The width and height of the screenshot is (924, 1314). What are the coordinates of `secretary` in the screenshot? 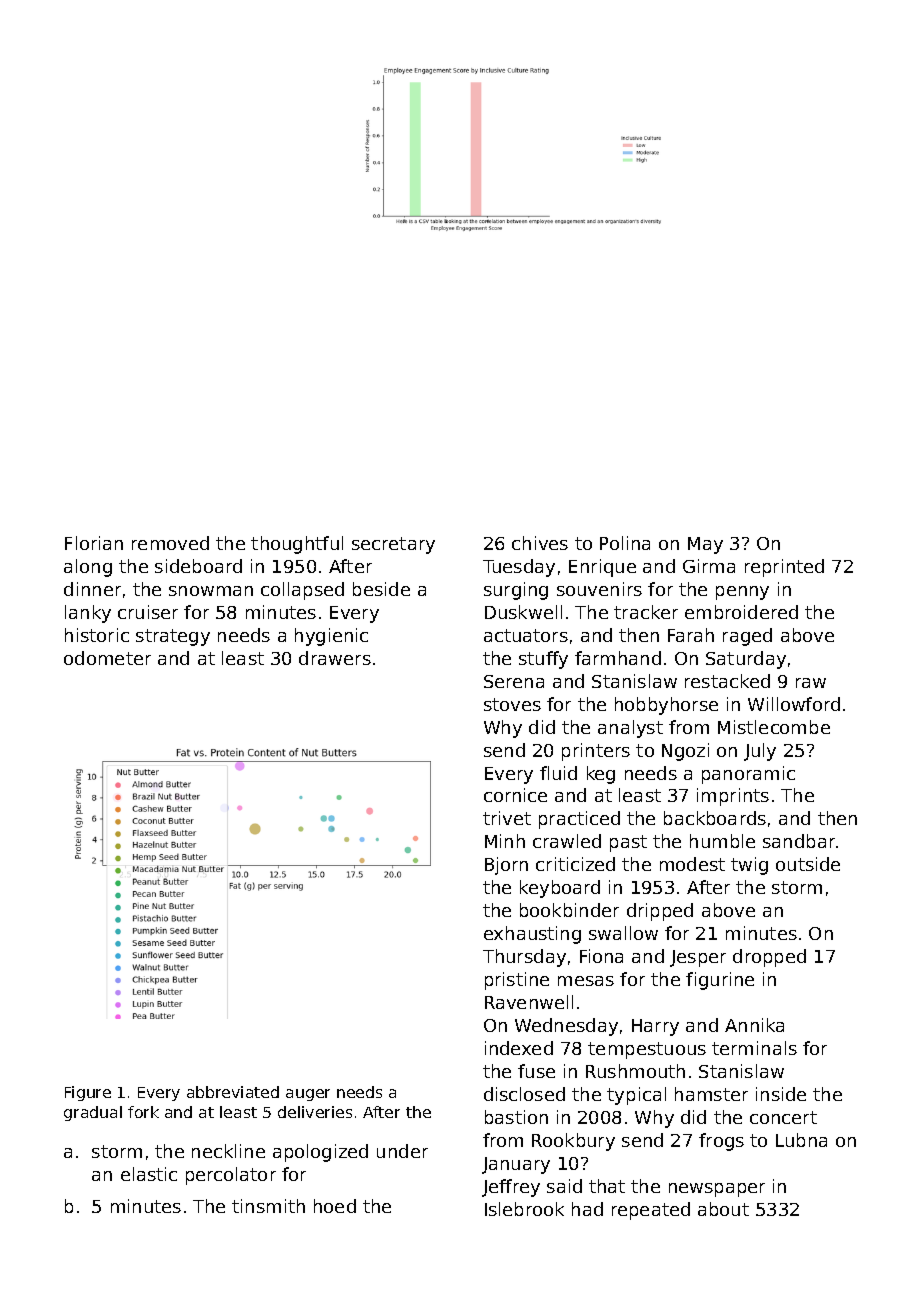 It's located at (393, 545).
